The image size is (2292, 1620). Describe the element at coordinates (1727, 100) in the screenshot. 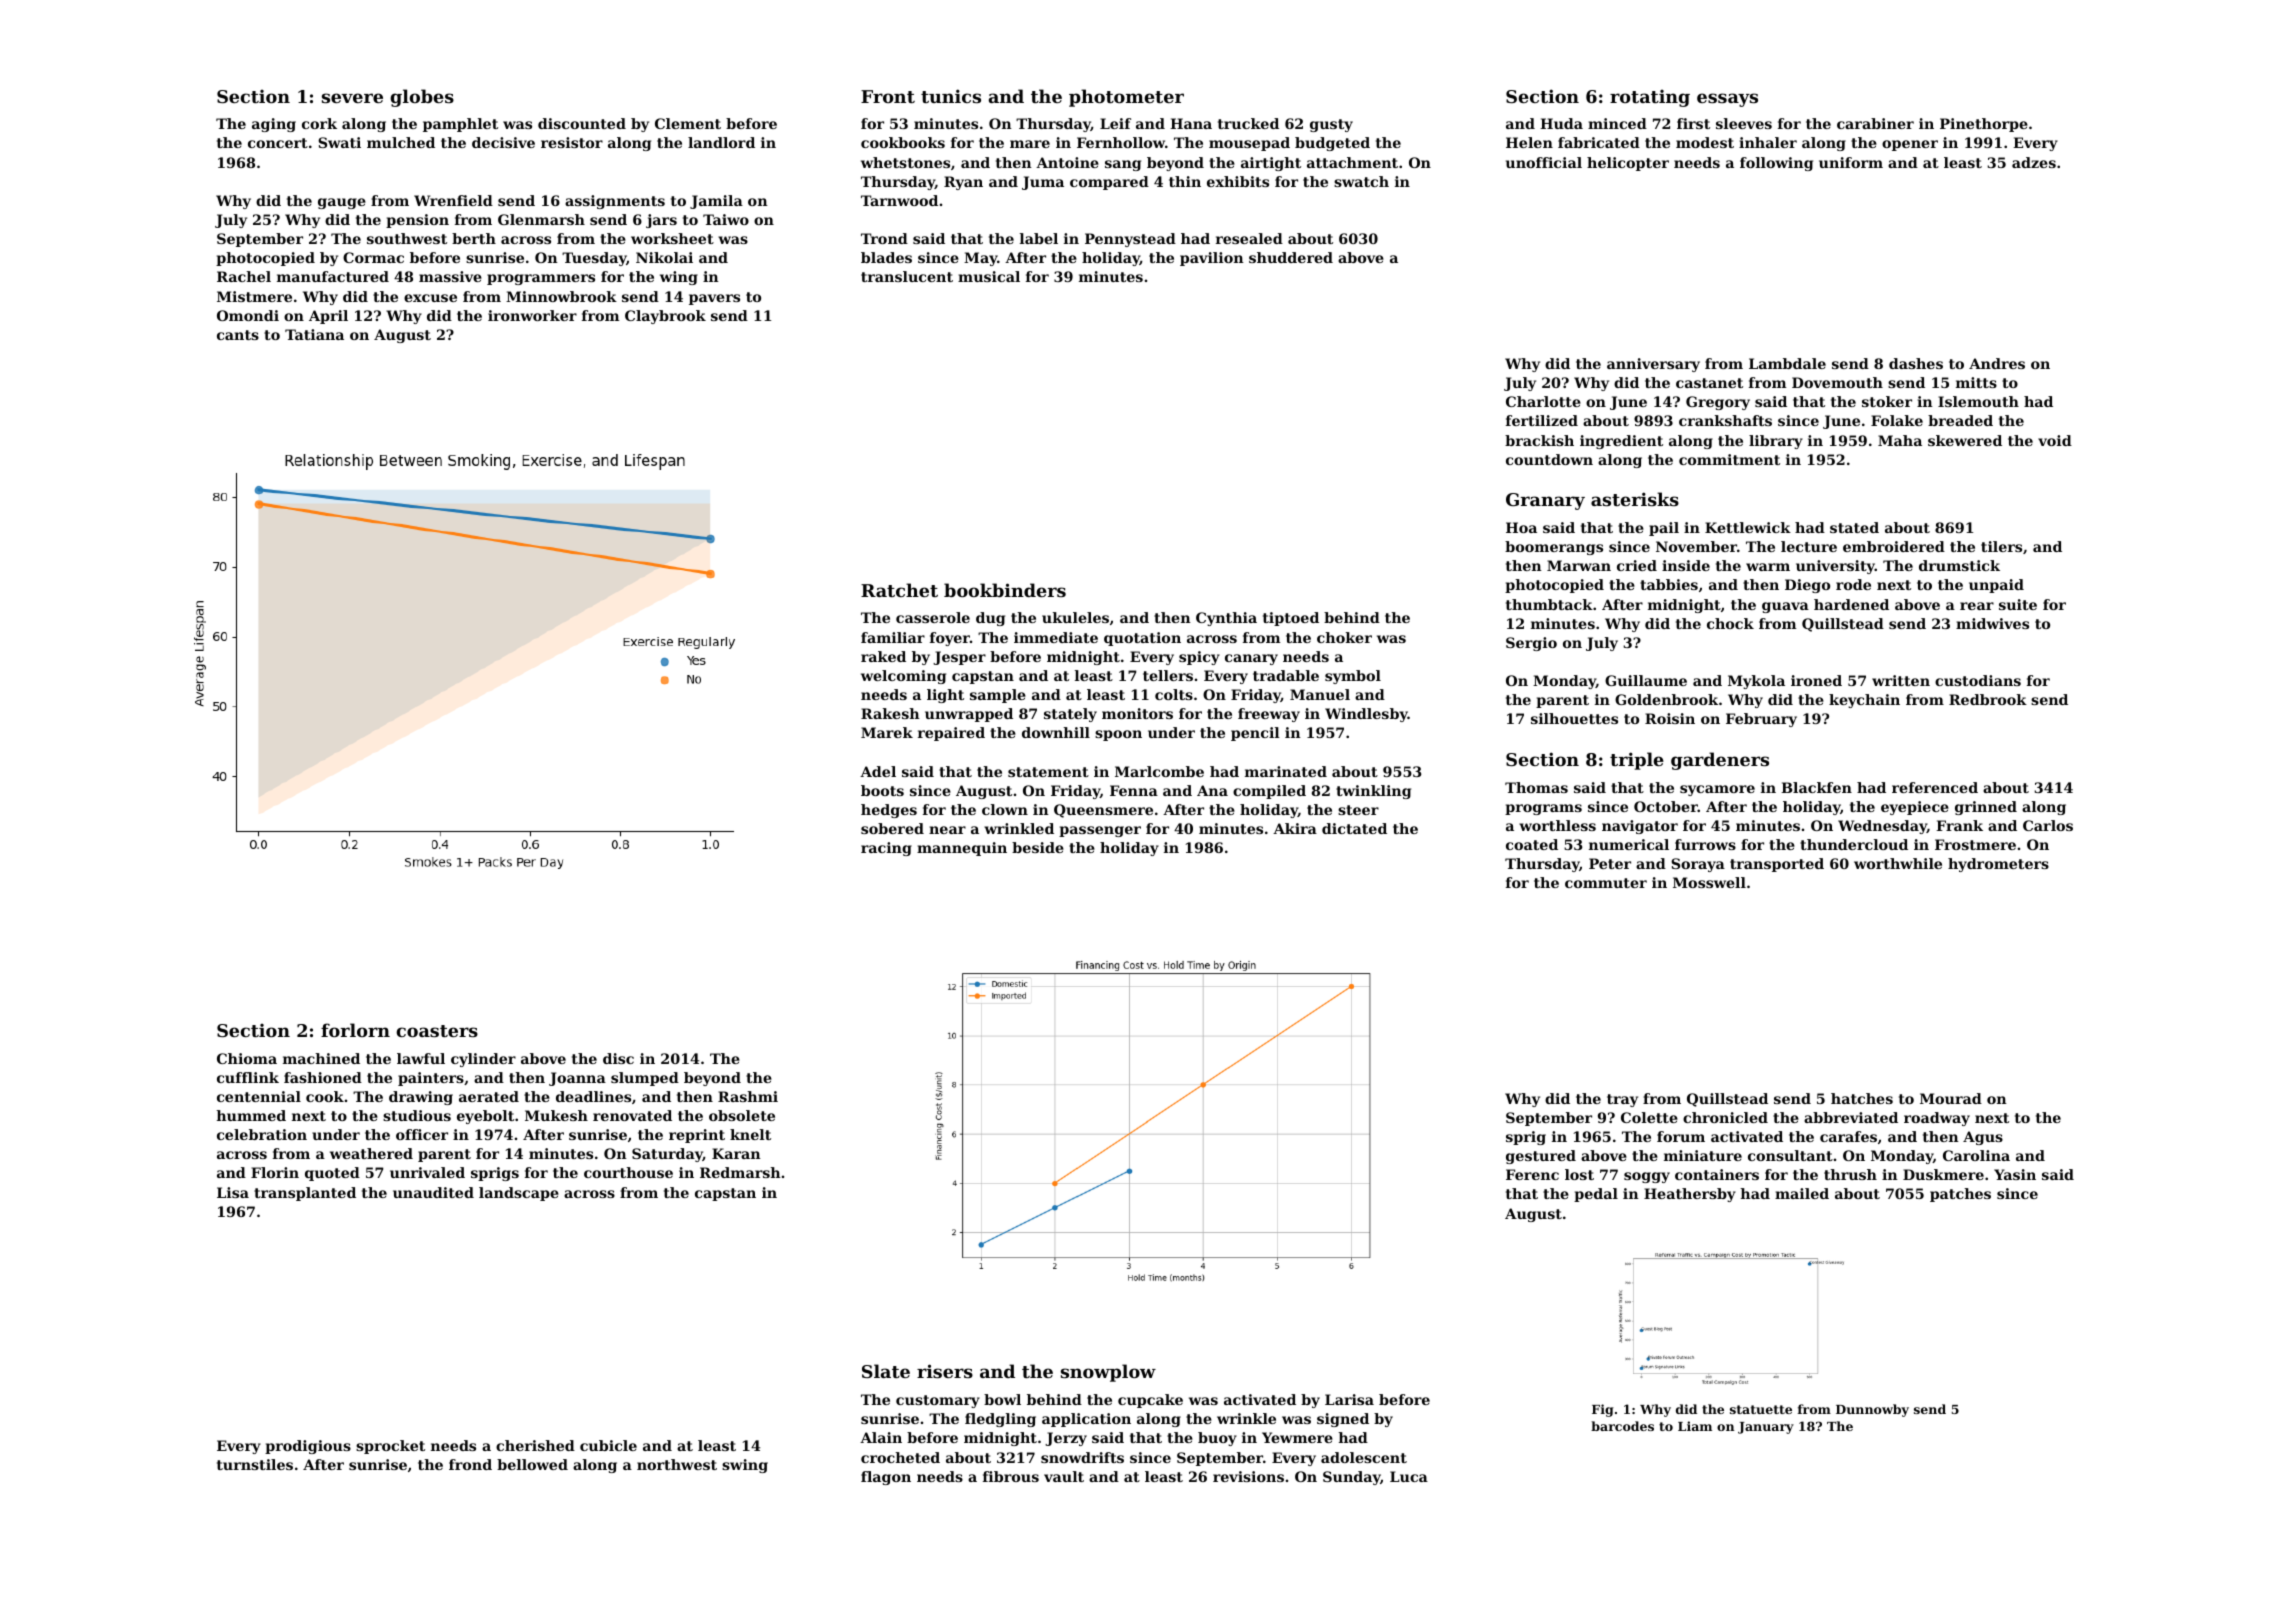

I see `essays` at that location.
